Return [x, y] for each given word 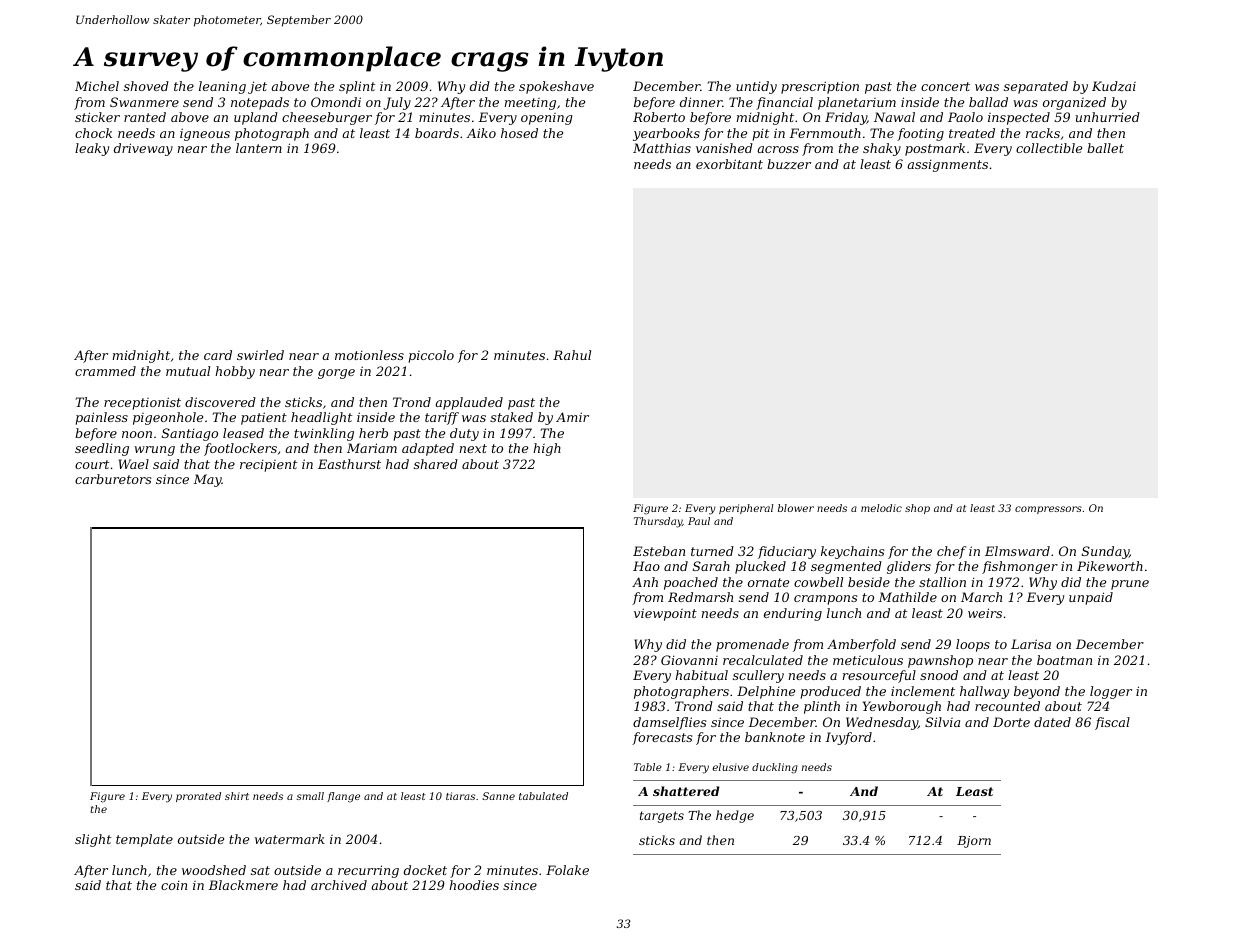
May [207, 480]
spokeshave [556, 87]
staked [511, 417]
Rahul [572, 355]
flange [343, 797]
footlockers [240, 449]
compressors [1048, 510]
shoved [146, 86]
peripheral [746, 509]
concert [945, 86]
